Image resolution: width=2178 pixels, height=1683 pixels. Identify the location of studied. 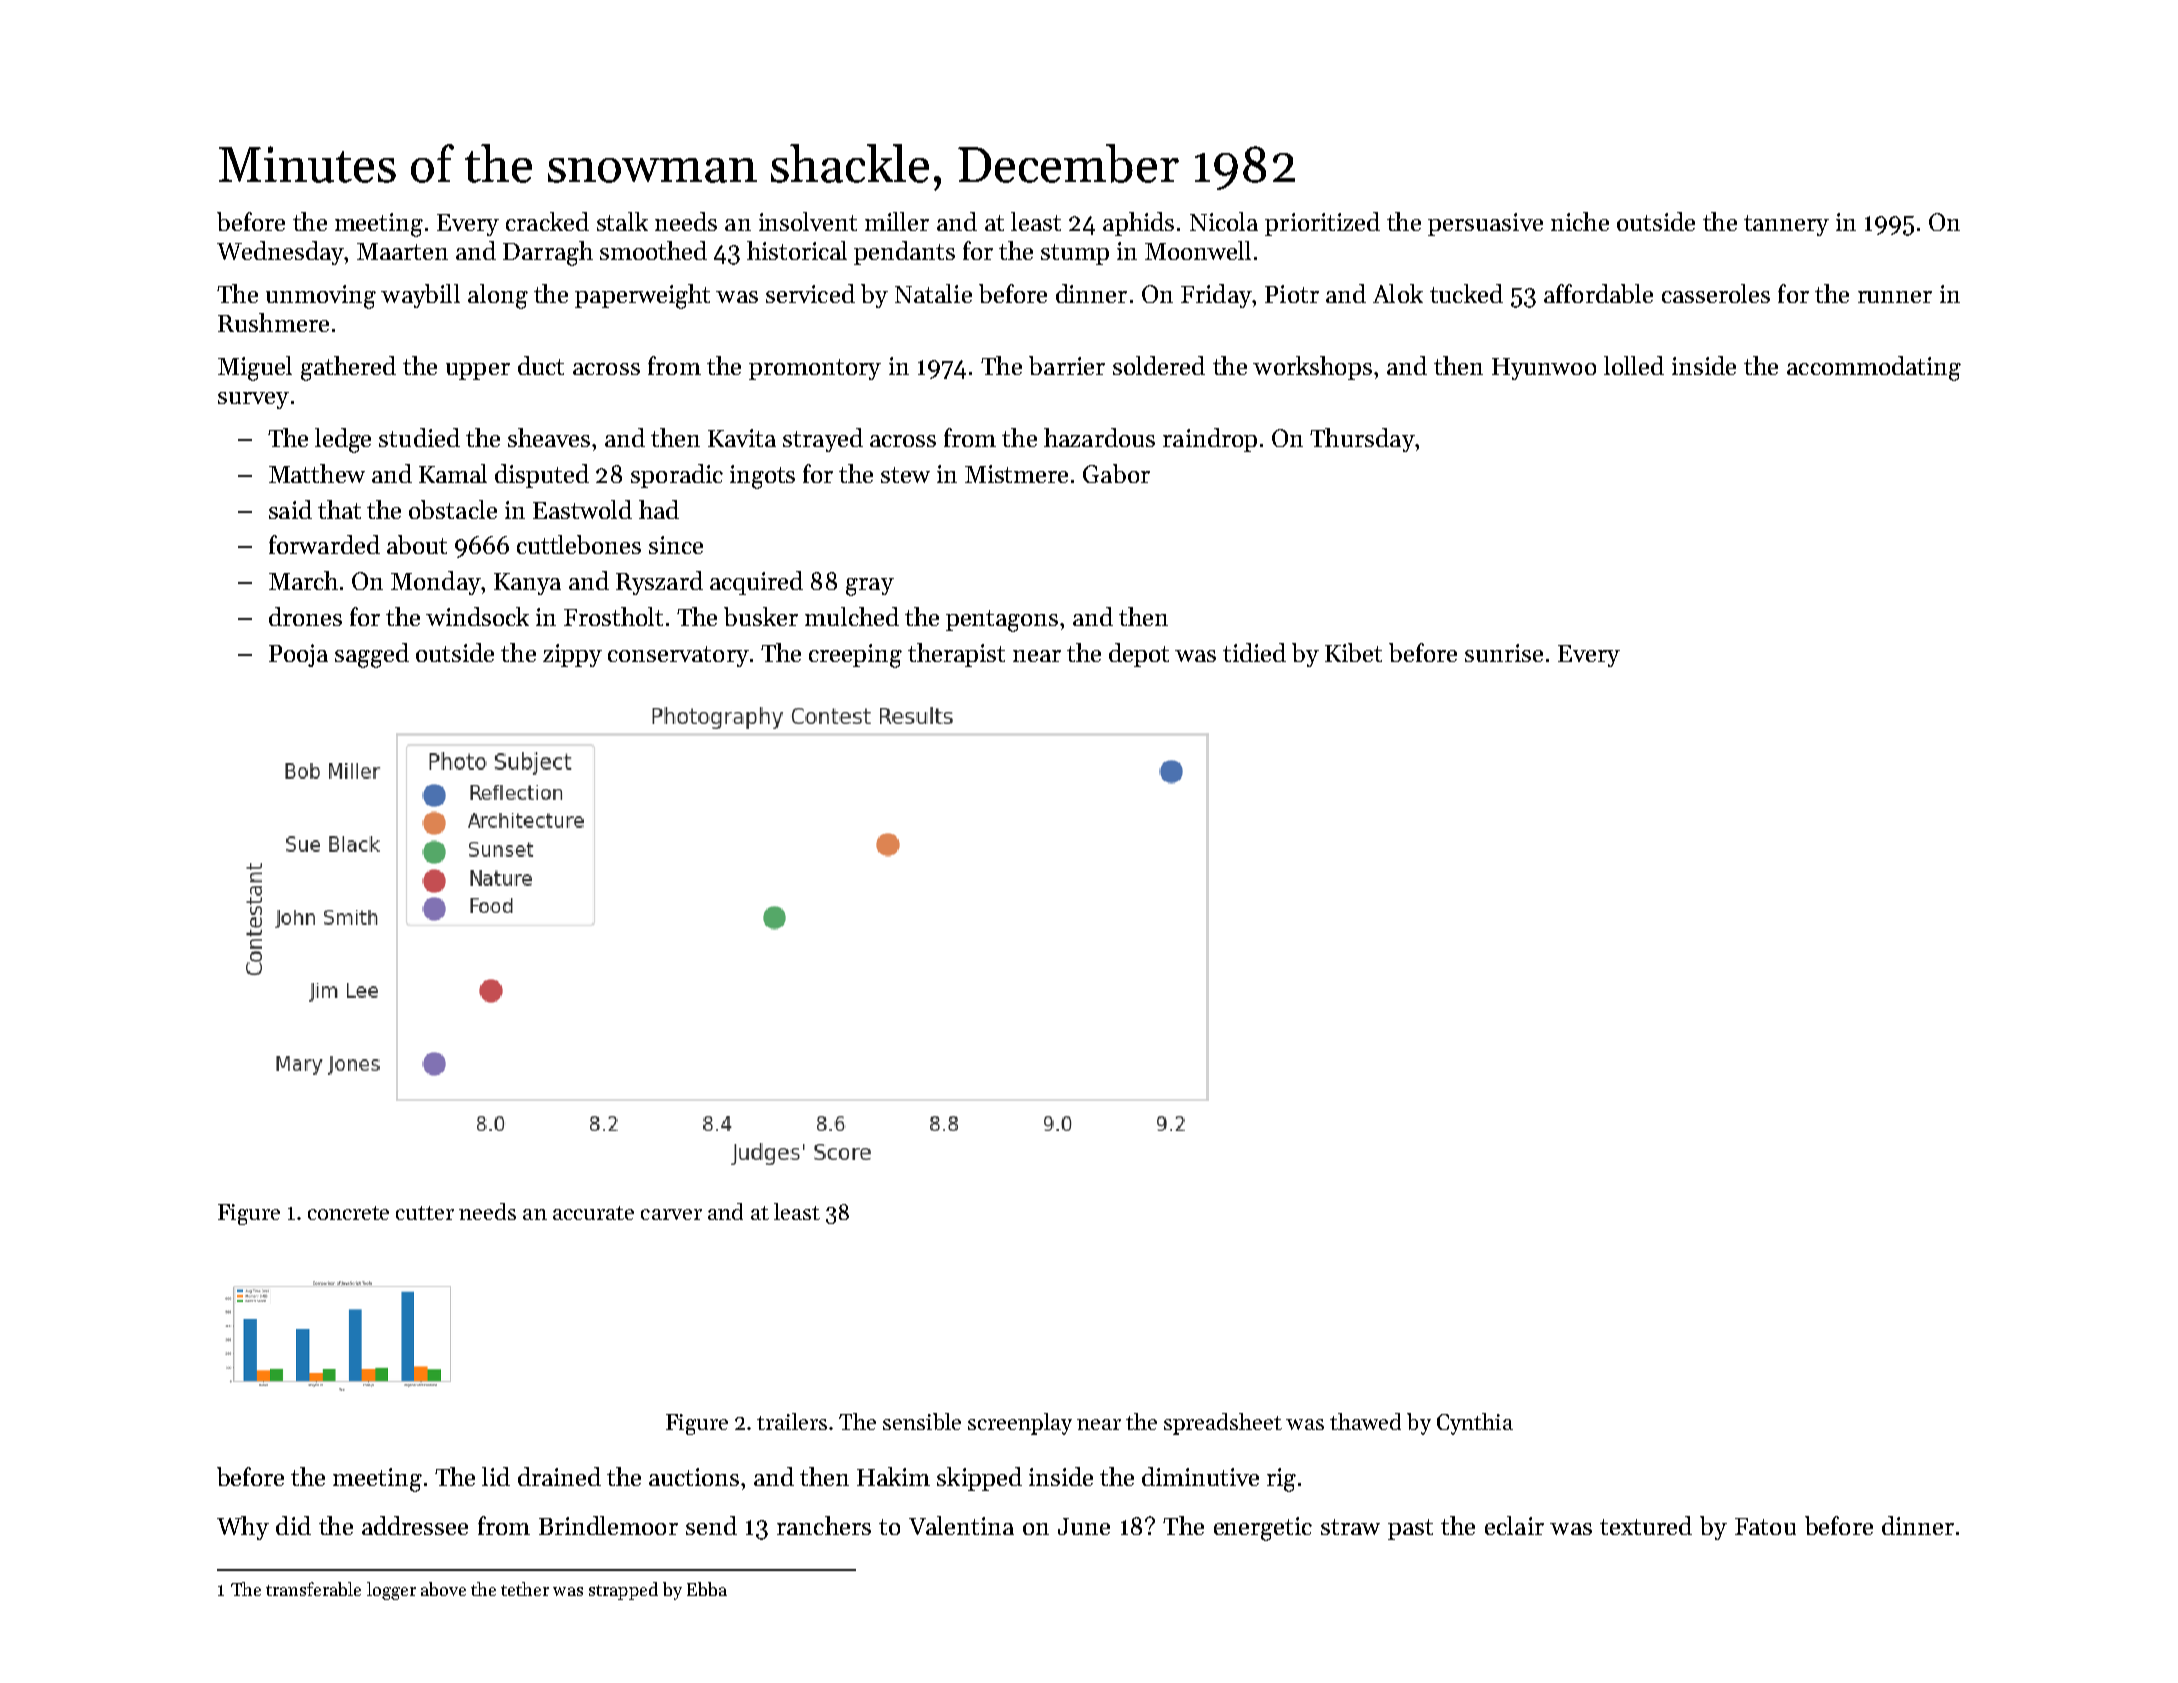
(419, 437).
